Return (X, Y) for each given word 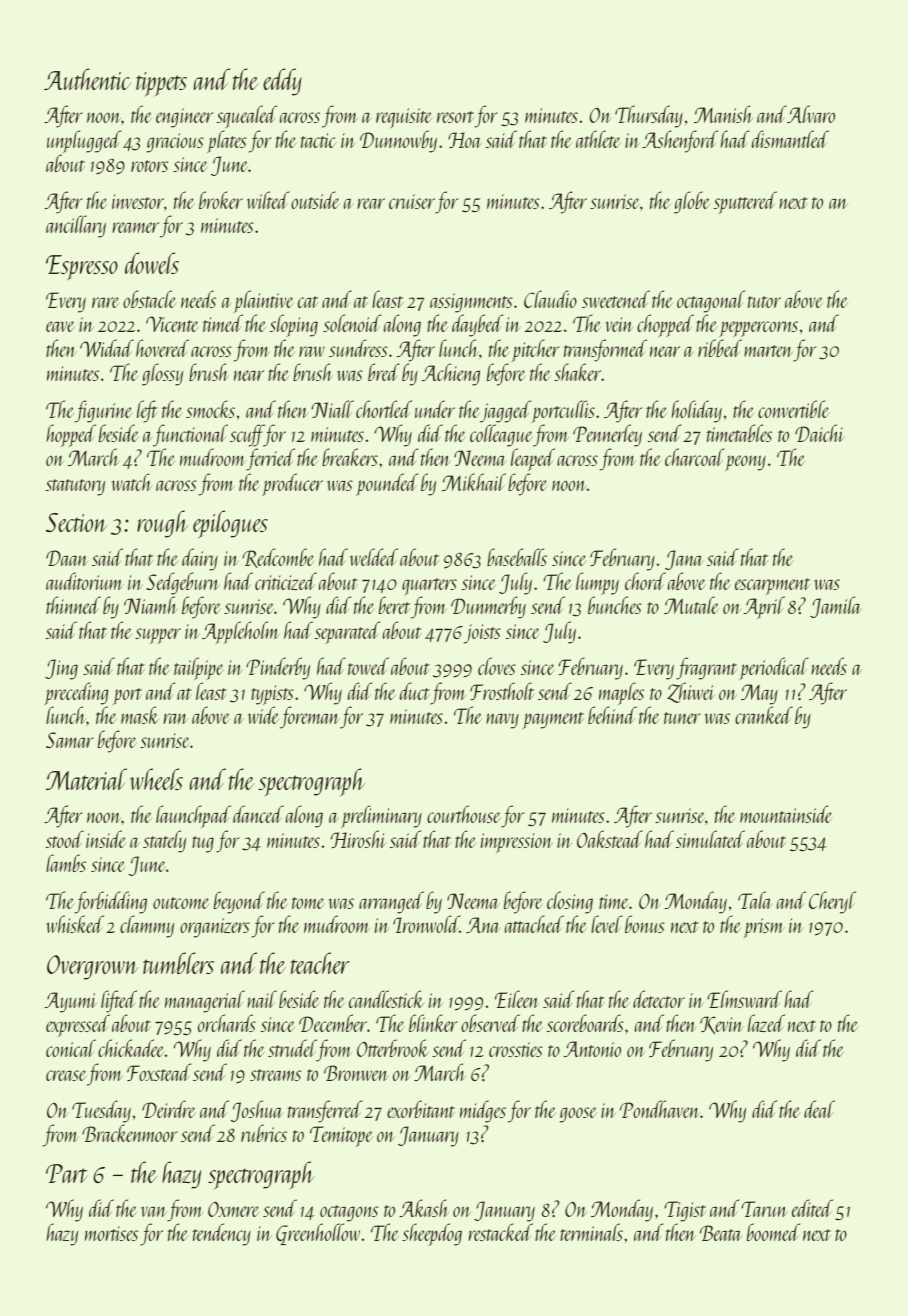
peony (745, 463)
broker (221, 200)
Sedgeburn (182, 583)
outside (315, 200)
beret (394, 605)
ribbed (720, 348)
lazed (766, 1023)
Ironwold (426, 924)
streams (275, 1075)
